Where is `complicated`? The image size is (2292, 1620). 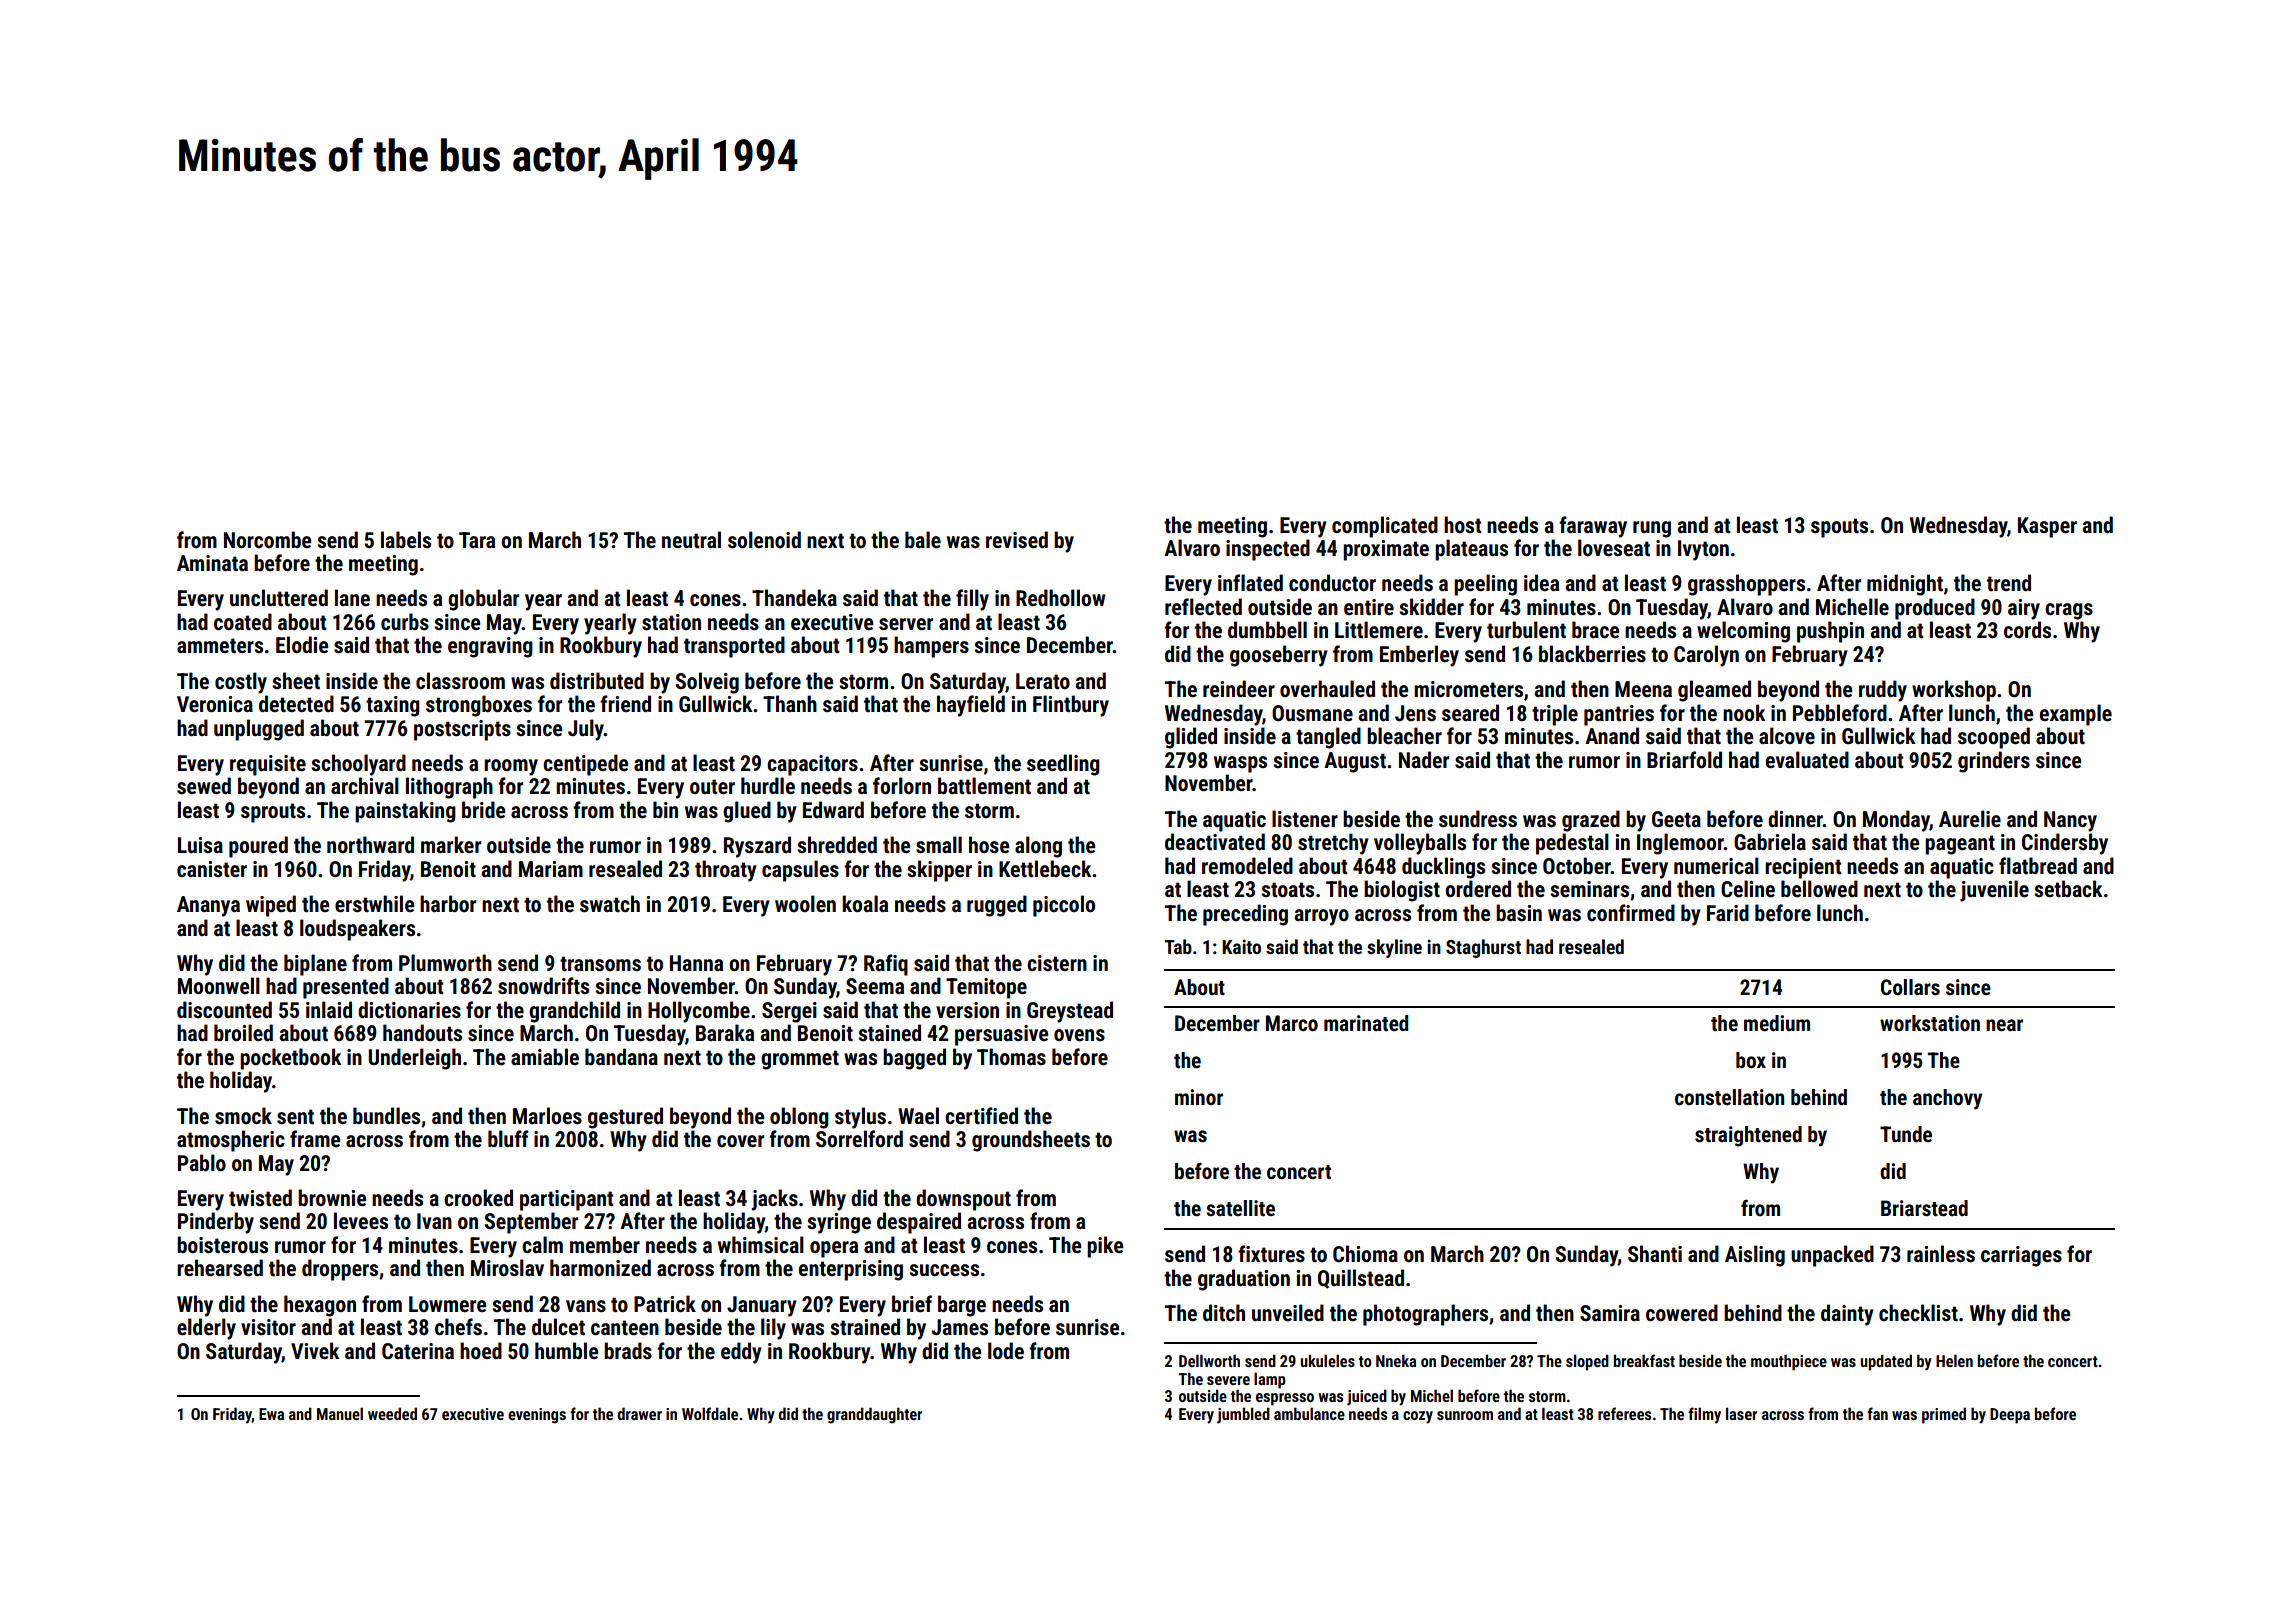
complicated is located at coordinates (1385, 527).
